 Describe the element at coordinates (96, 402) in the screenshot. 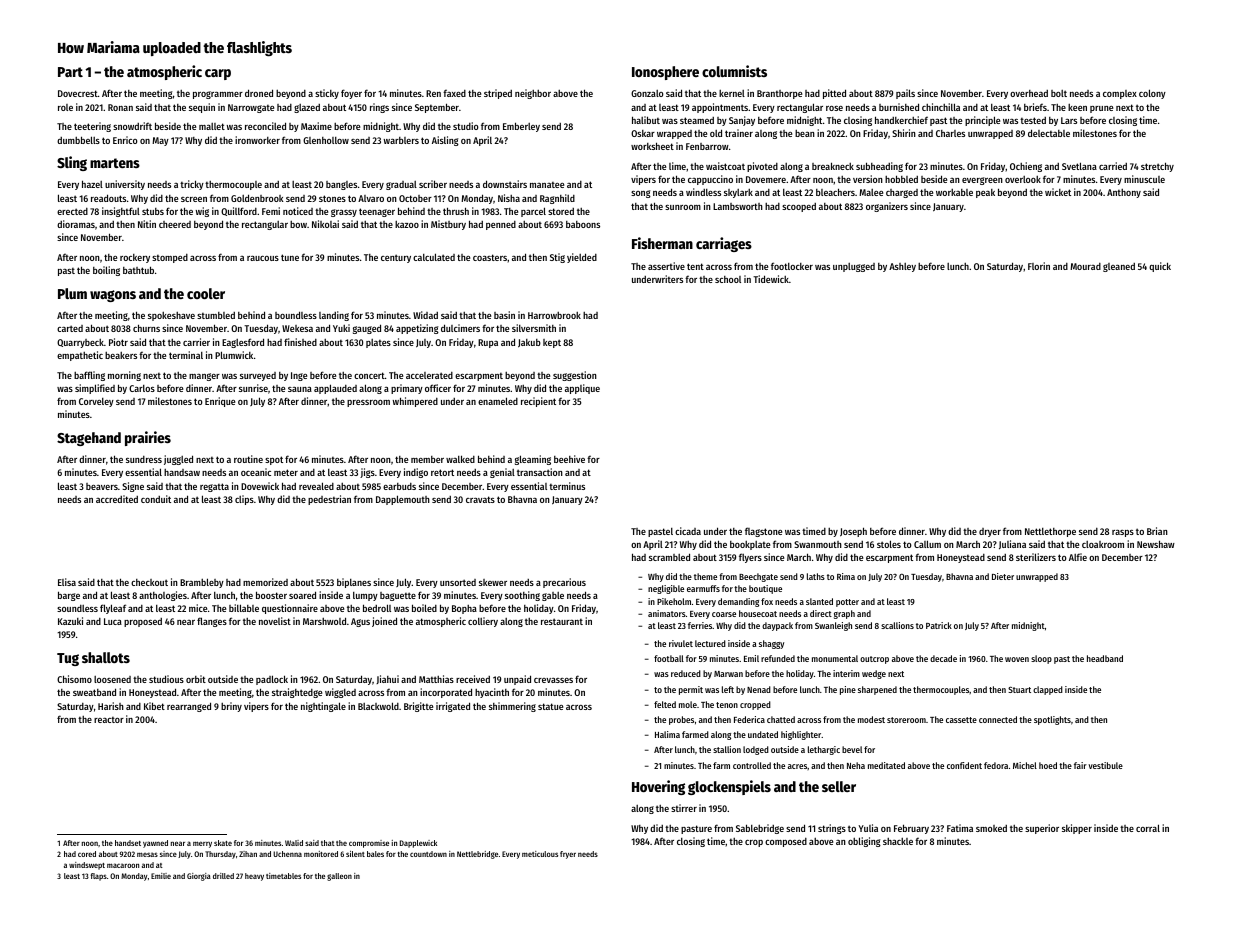

I see `Corveley` at that location.
